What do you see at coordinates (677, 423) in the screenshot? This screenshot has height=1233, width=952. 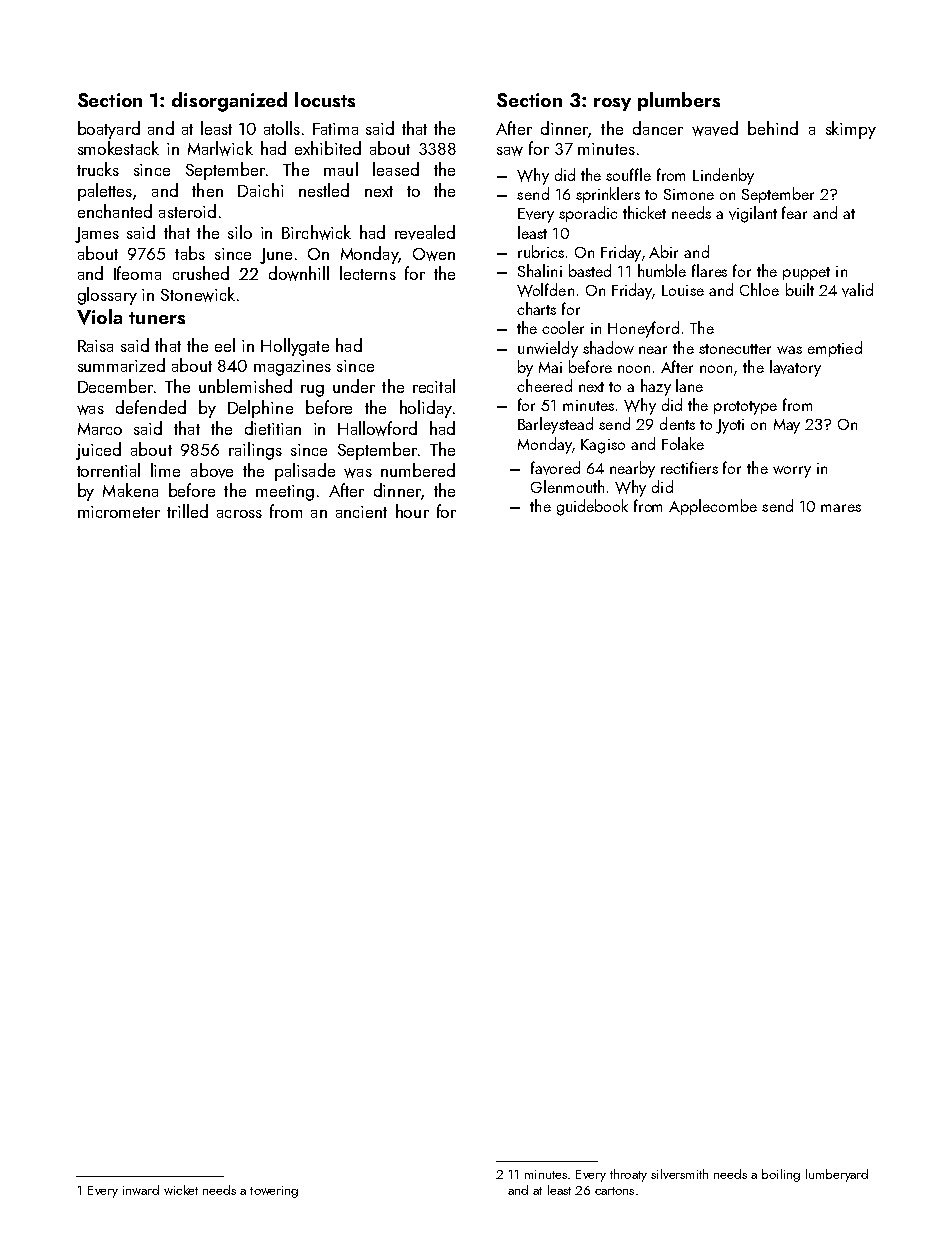 I see `dents` at bounding box center [677, 423].
